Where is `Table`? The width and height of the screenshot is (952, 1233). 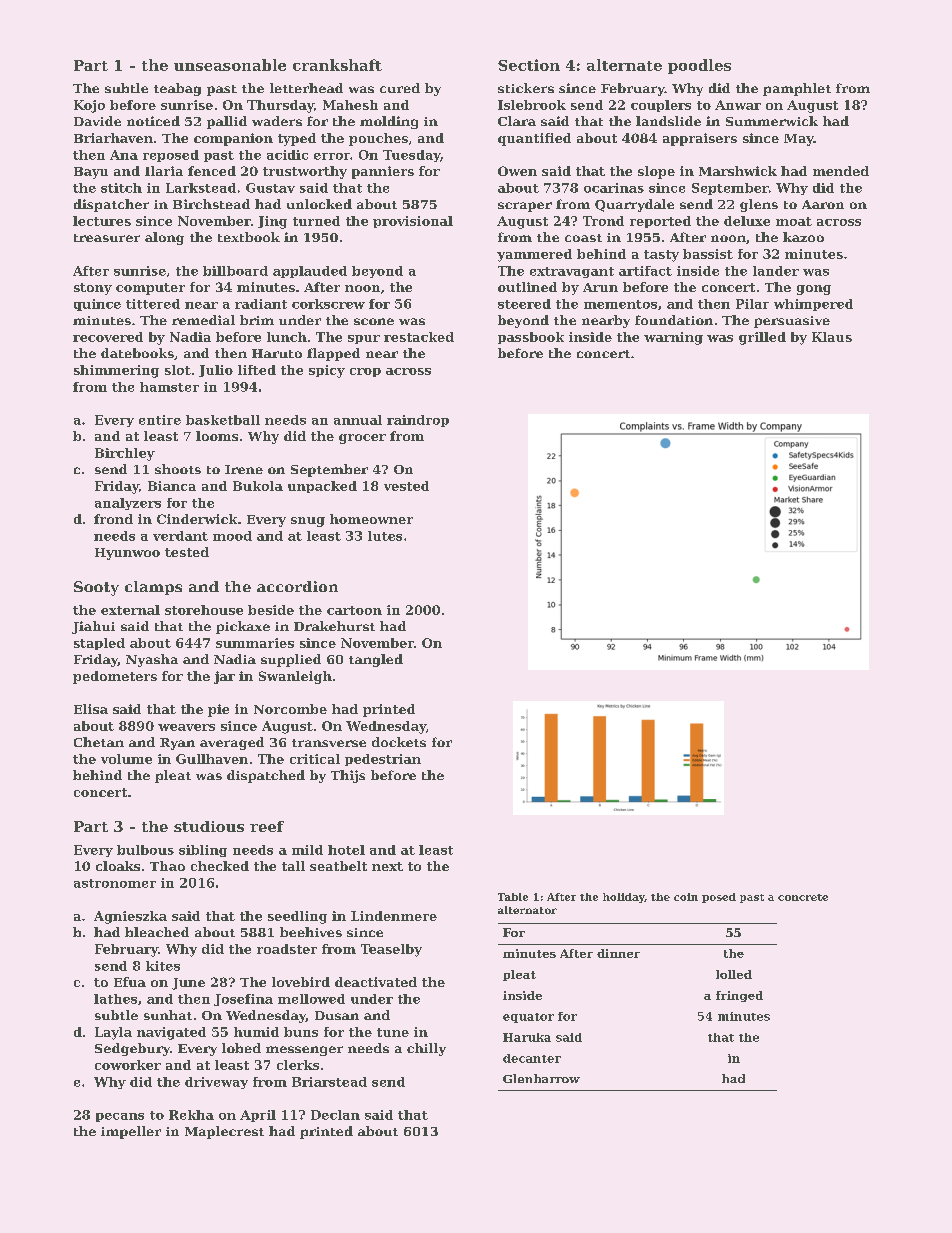 Table is located at coordinates (513, 897).
